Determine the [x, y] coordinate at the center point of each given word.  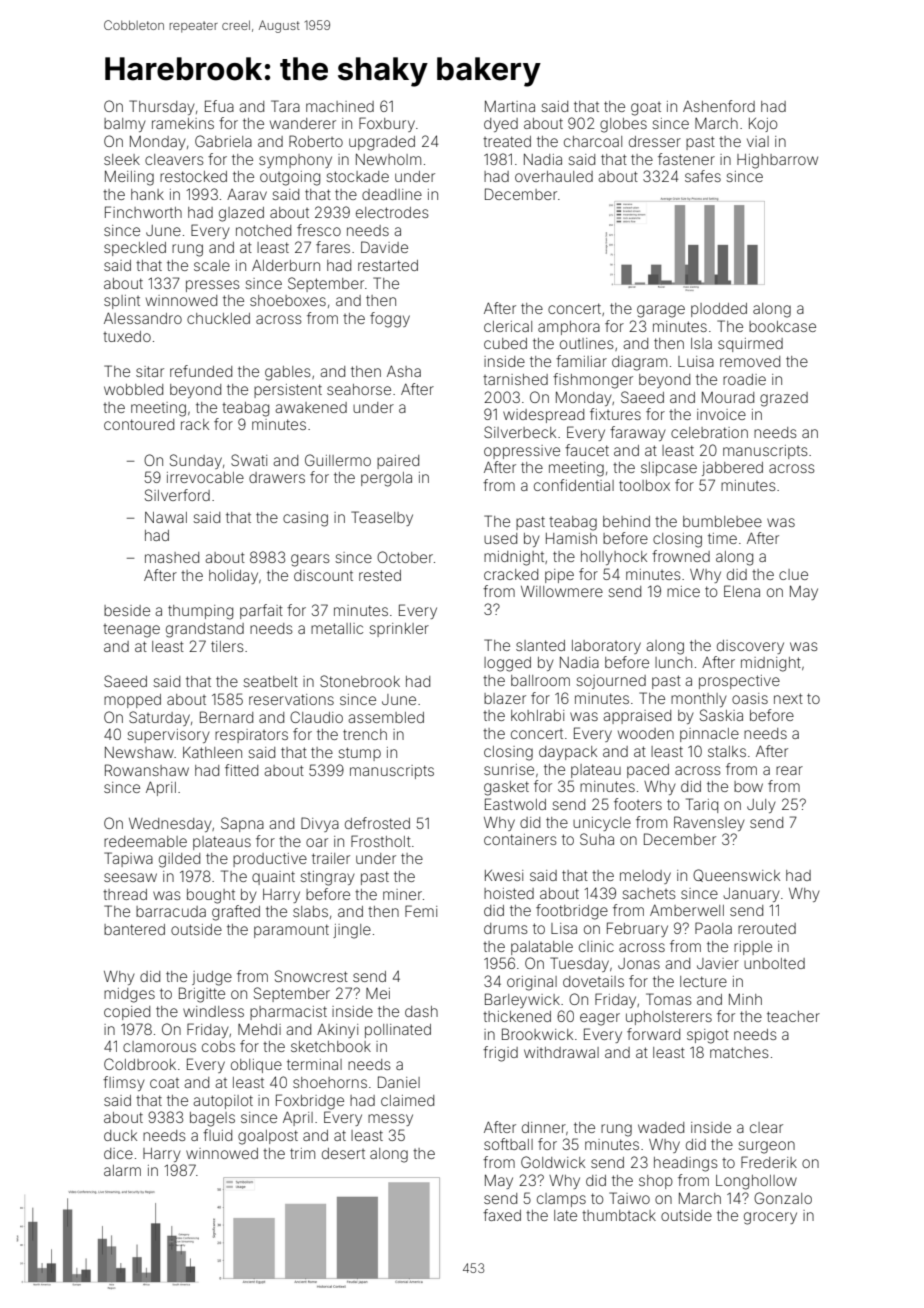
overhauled [554, 176]
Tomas [669, 999]
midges [129, 995]
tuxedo [127, 336]
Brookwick [537, 1034]
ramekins [183, 123]
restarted [388, 265]
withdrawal [561, 1052]
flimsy [124, 1083]
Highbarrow [777, 161]
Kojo [763, 125]
